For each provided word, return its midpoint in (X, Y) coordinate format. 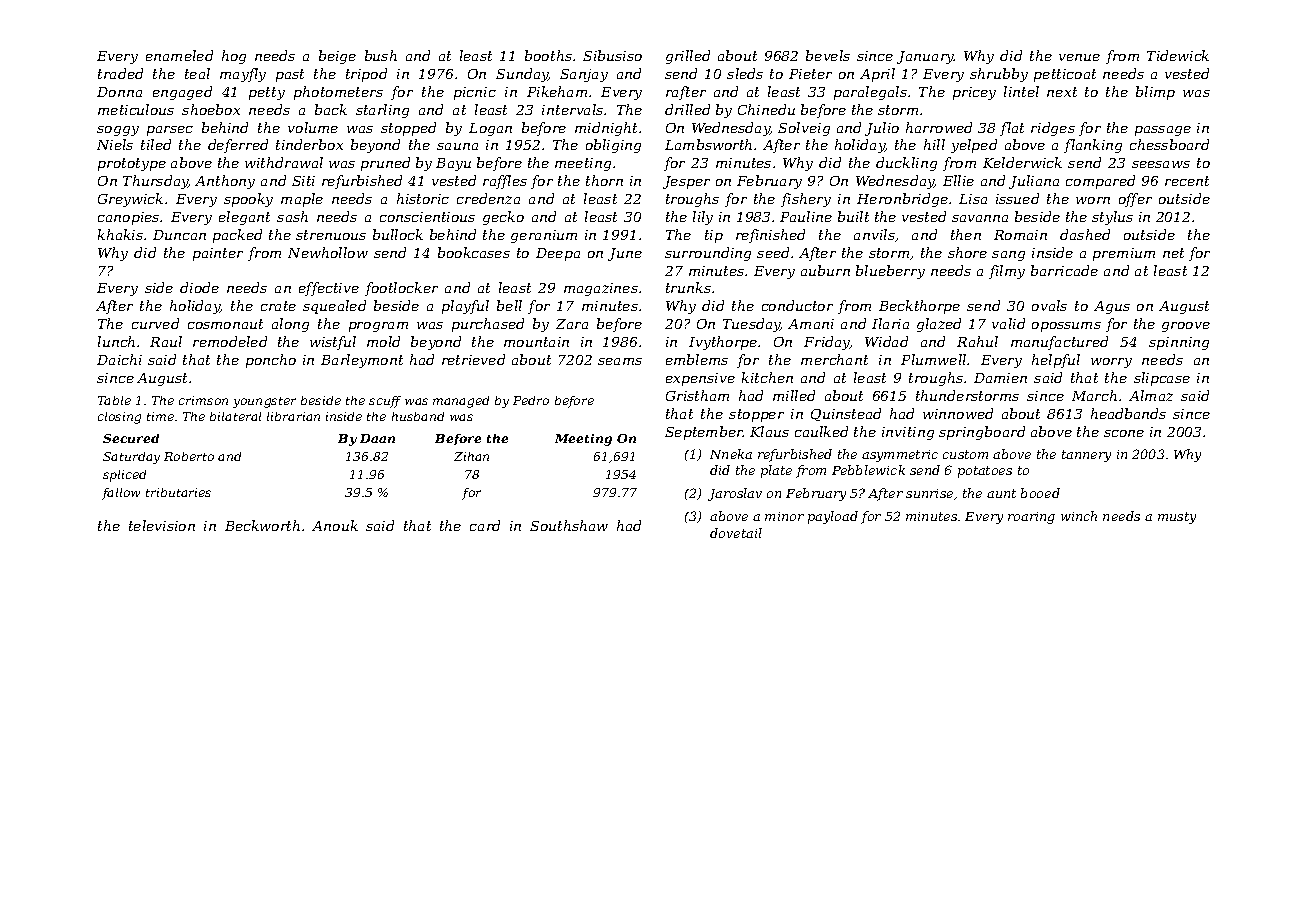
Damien (1000, 378)
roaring (1031, 518)
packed (237, 236)
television (162, 525)
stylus (1112, 218)
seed (773, 252)
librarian (293, 416)
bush (381, 55)
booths (548, 55)
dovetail (736, 533)
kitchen (767, 377)
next (1062, 92)
